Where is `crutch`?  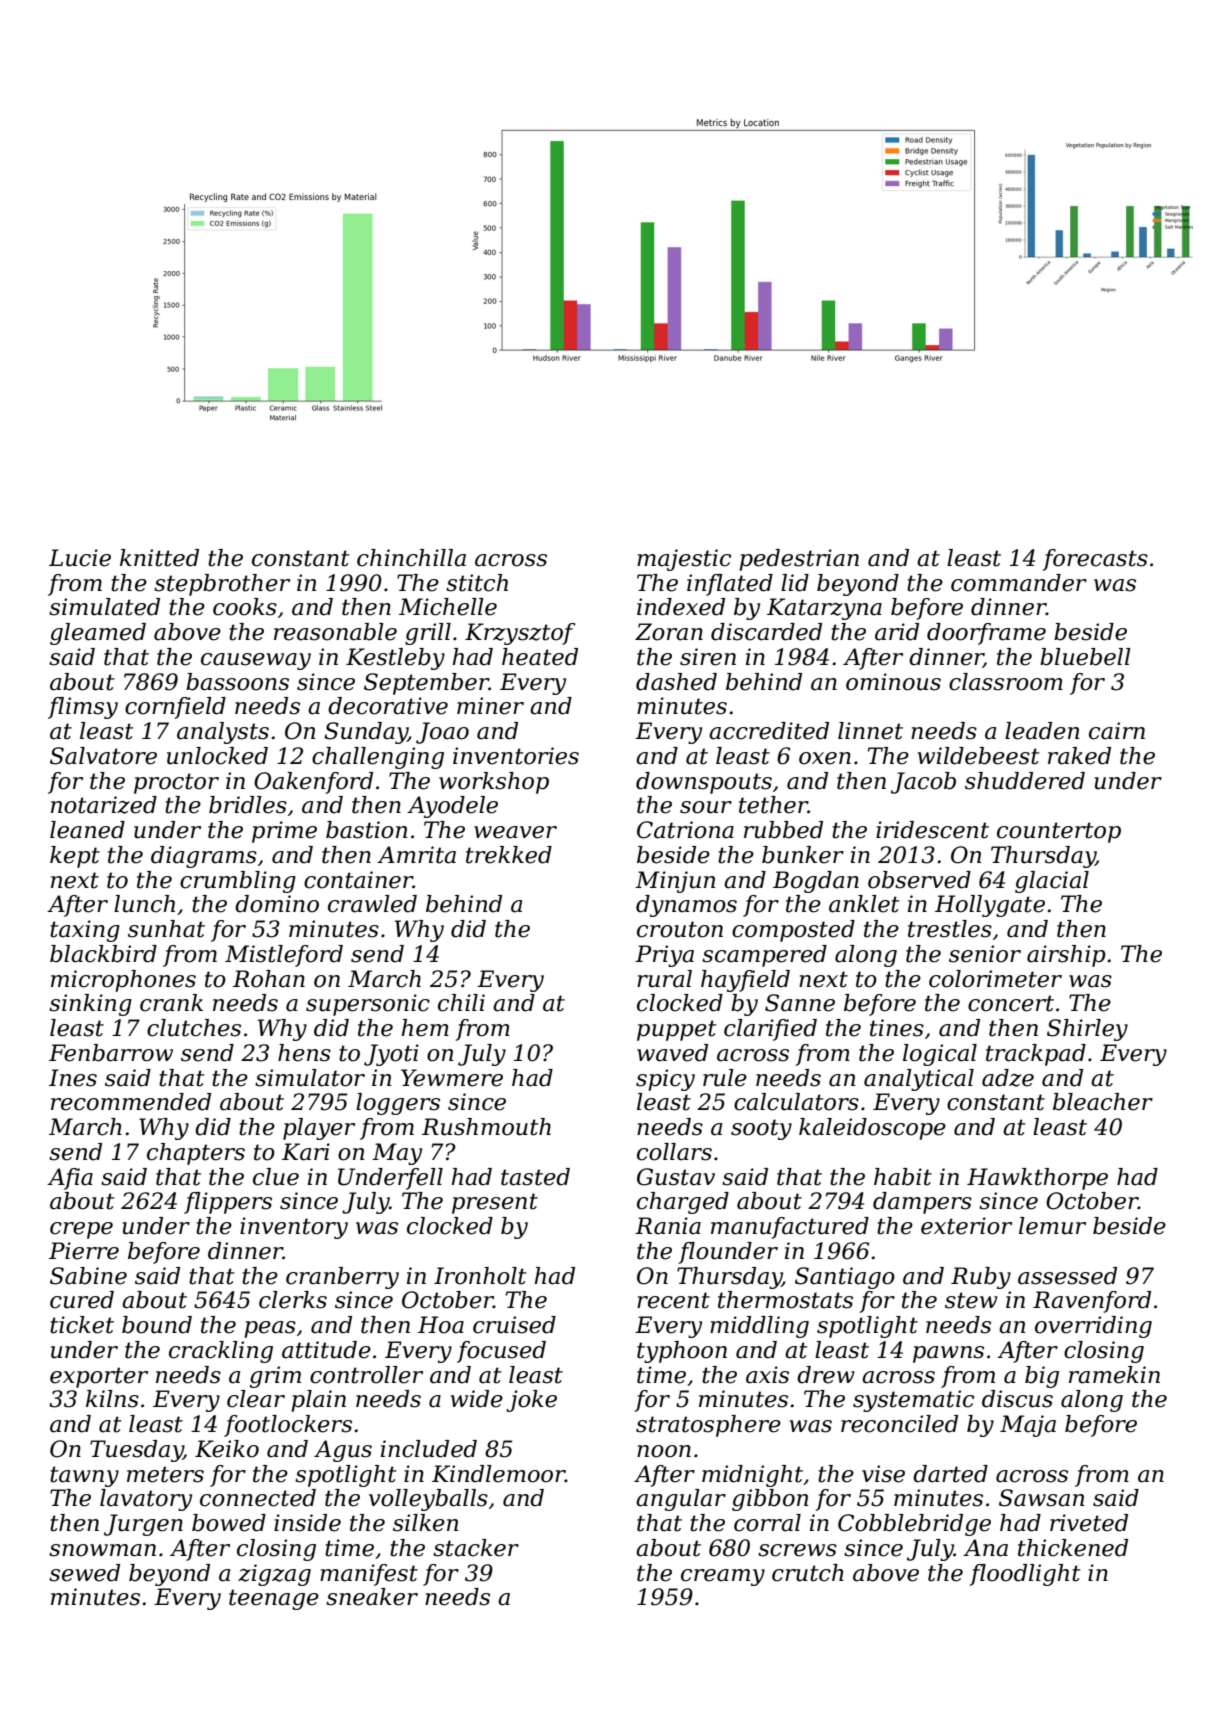 crutch is located at coordinates (808, 1573).
